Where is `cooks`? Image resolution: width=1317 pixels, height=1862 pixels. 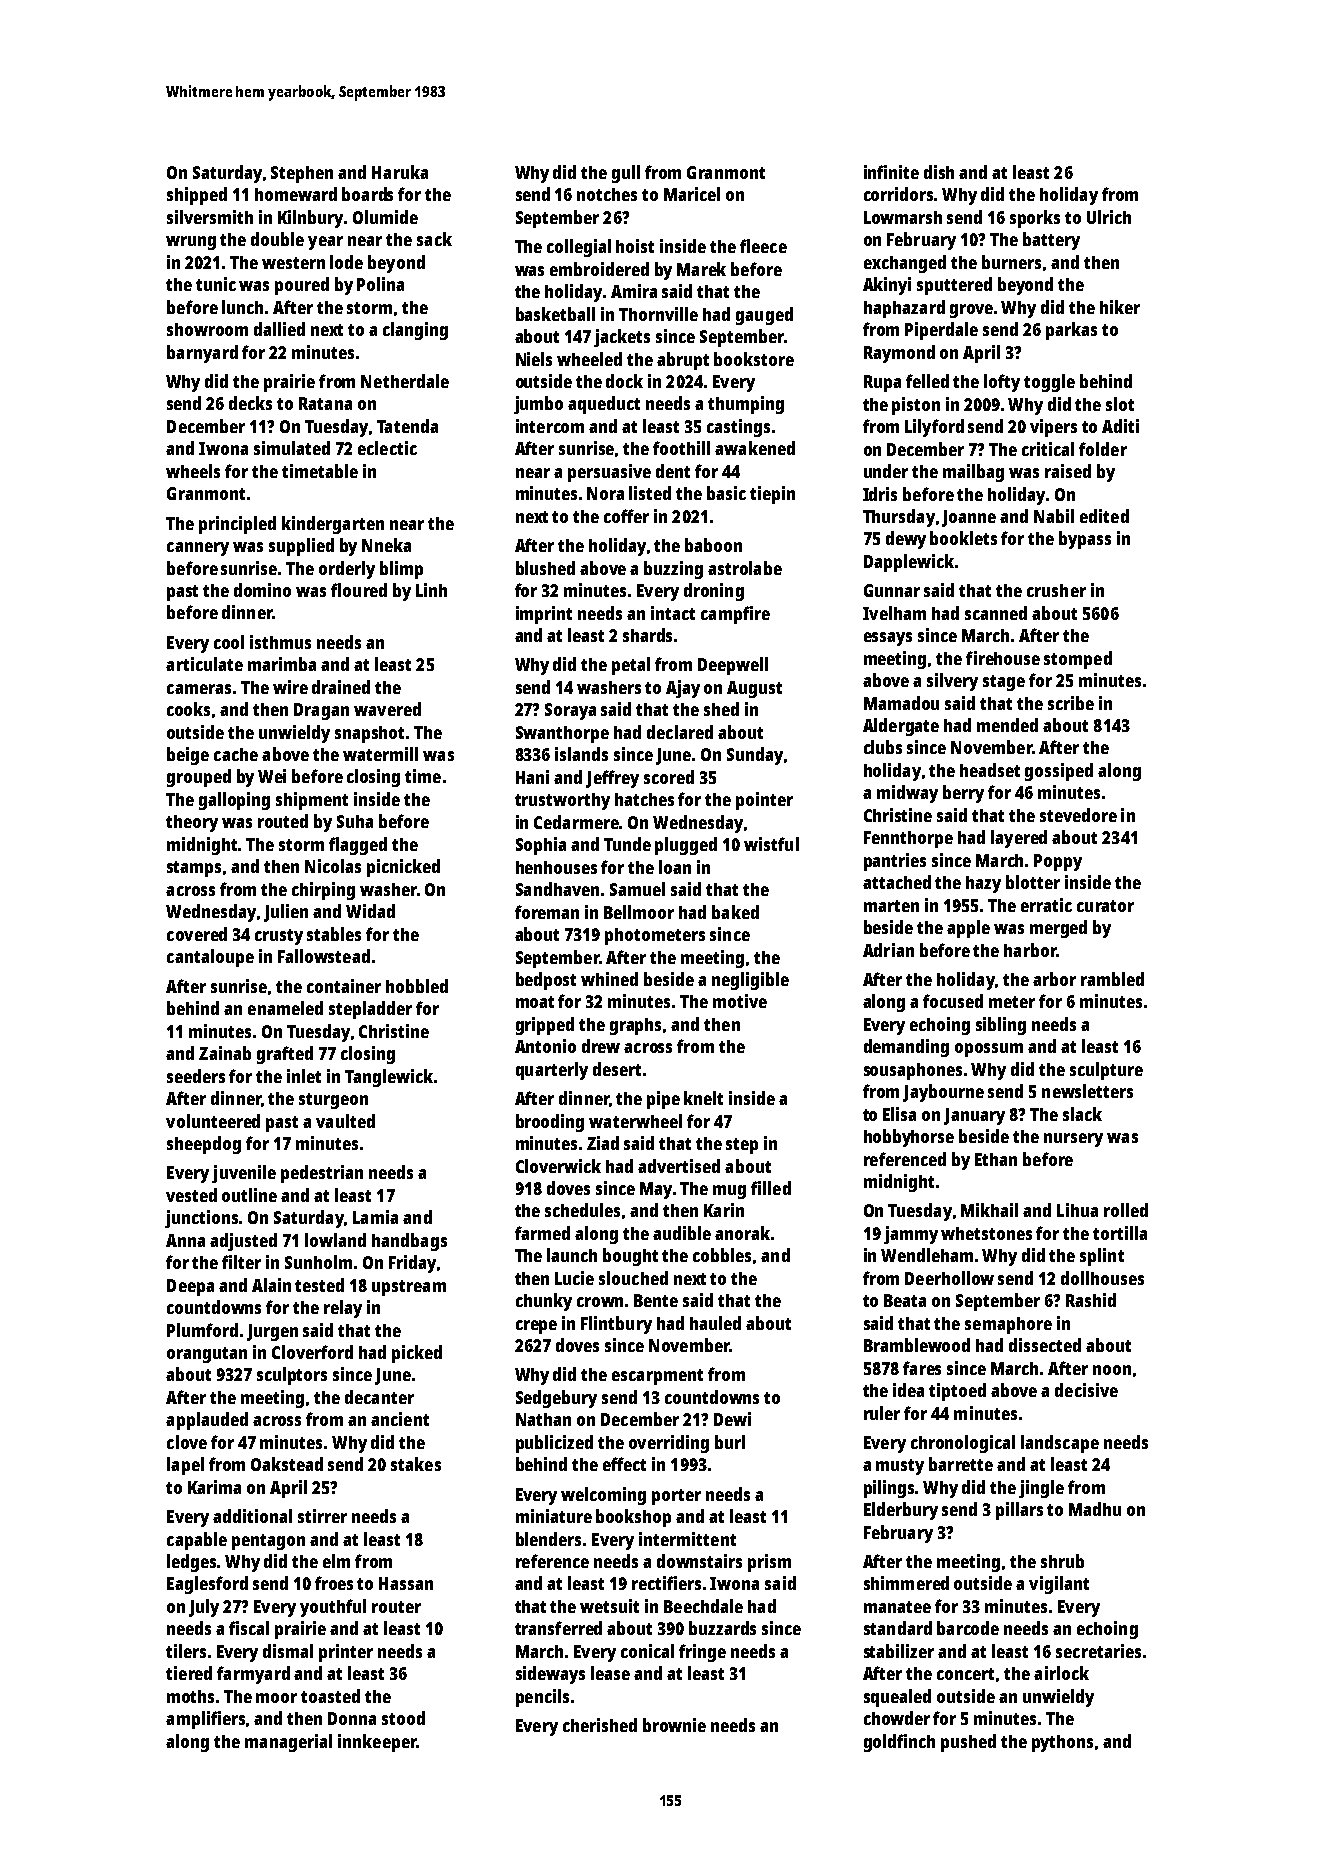 cooks is located at coordinates (188, 709).
